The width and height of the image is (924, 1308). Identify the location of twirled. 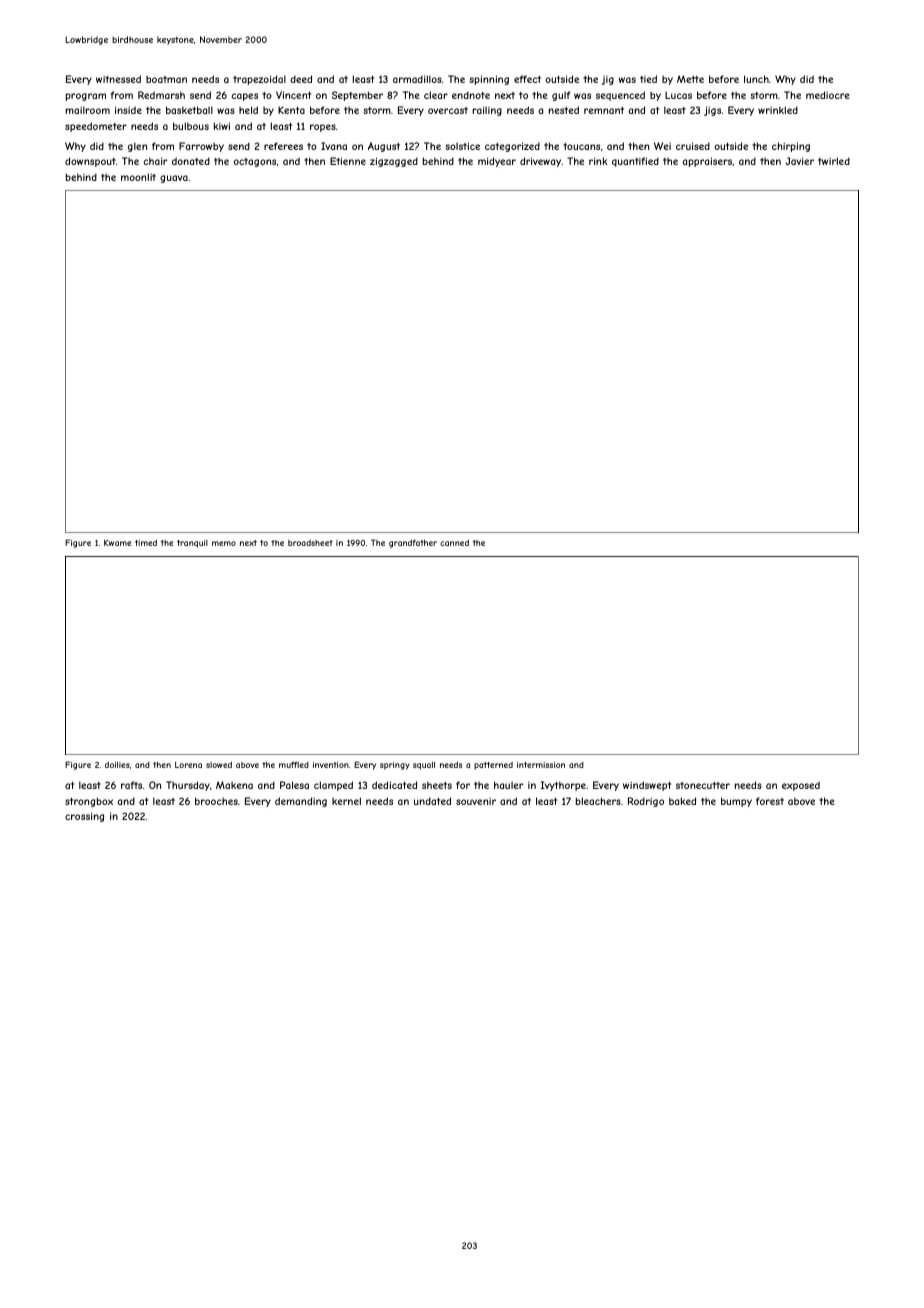
(834, 161).
